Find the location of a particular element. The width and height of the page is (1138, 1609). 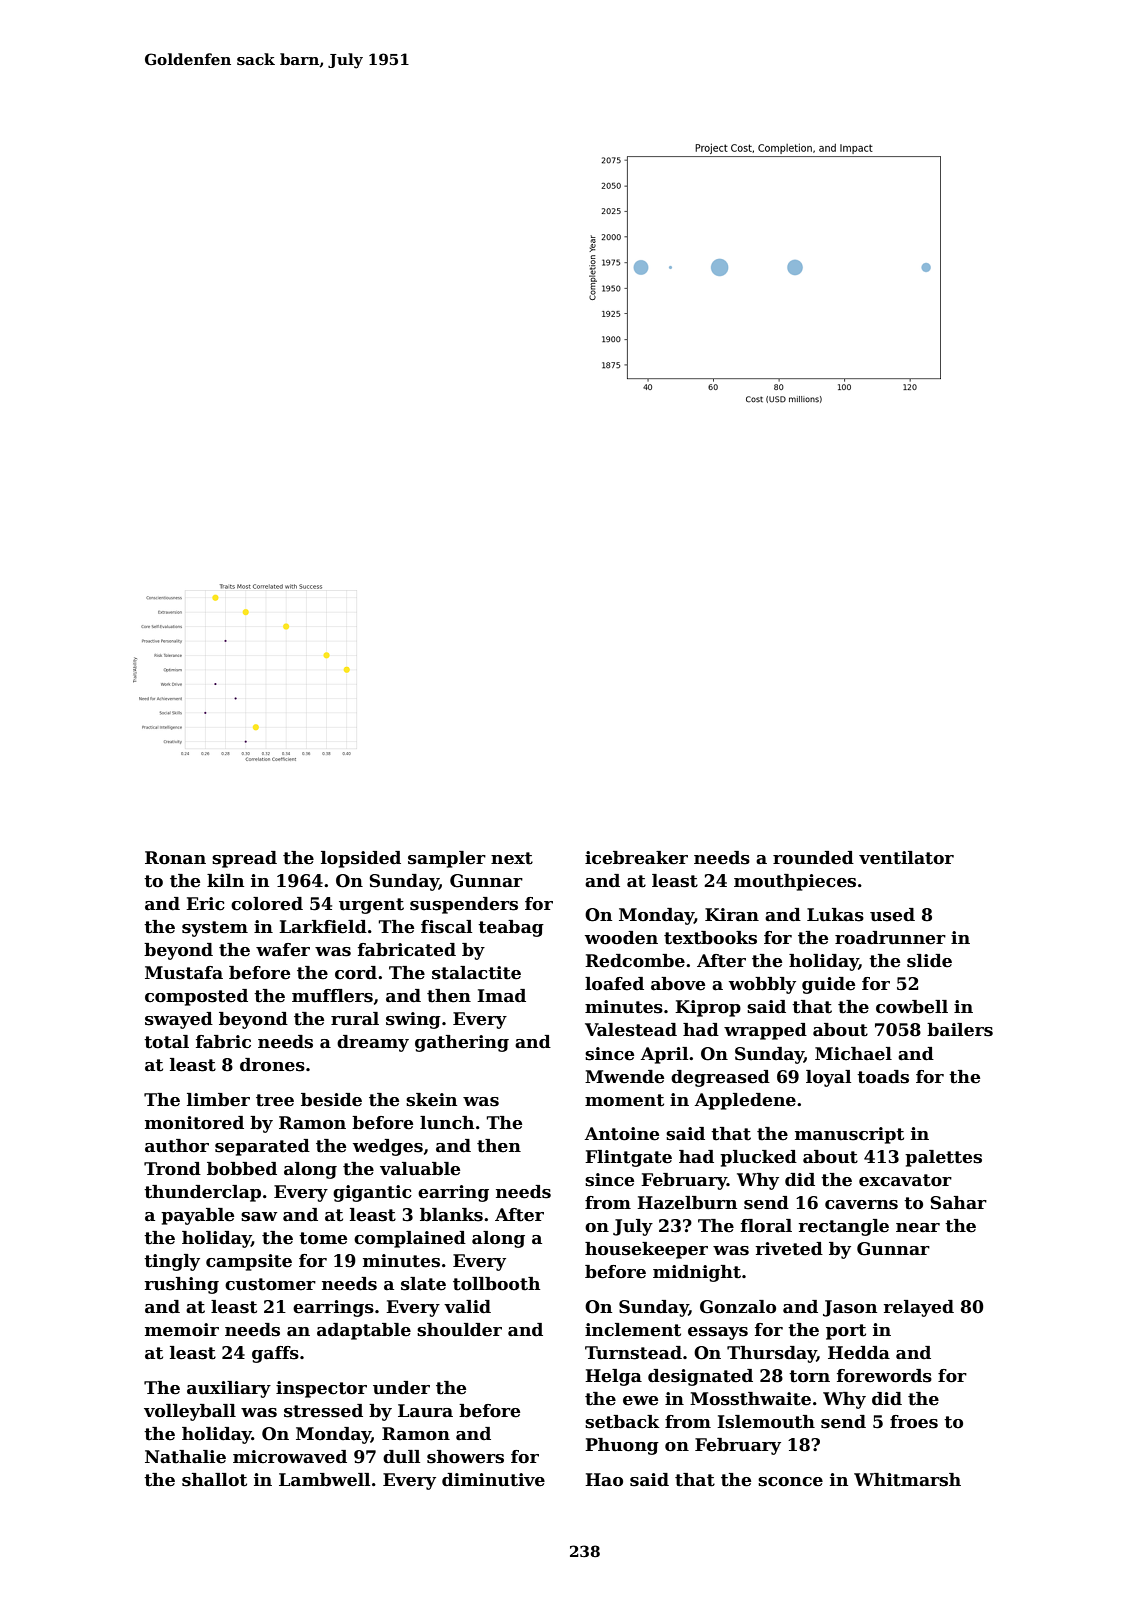

froes is located at coordinates (914, 1422).
